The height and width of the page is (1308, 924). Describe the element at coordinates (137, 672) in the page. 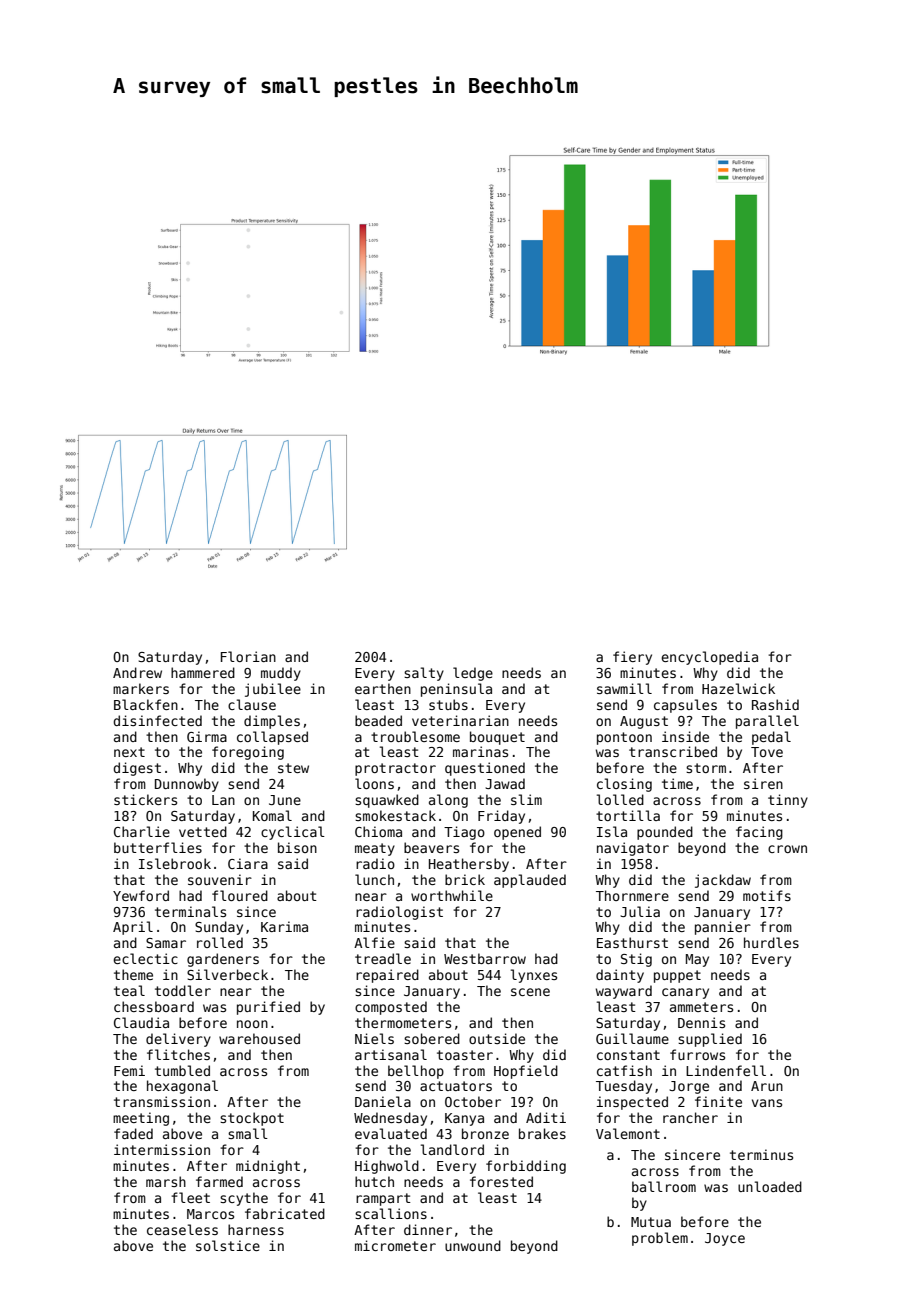

I see `Andrew` at that location.
